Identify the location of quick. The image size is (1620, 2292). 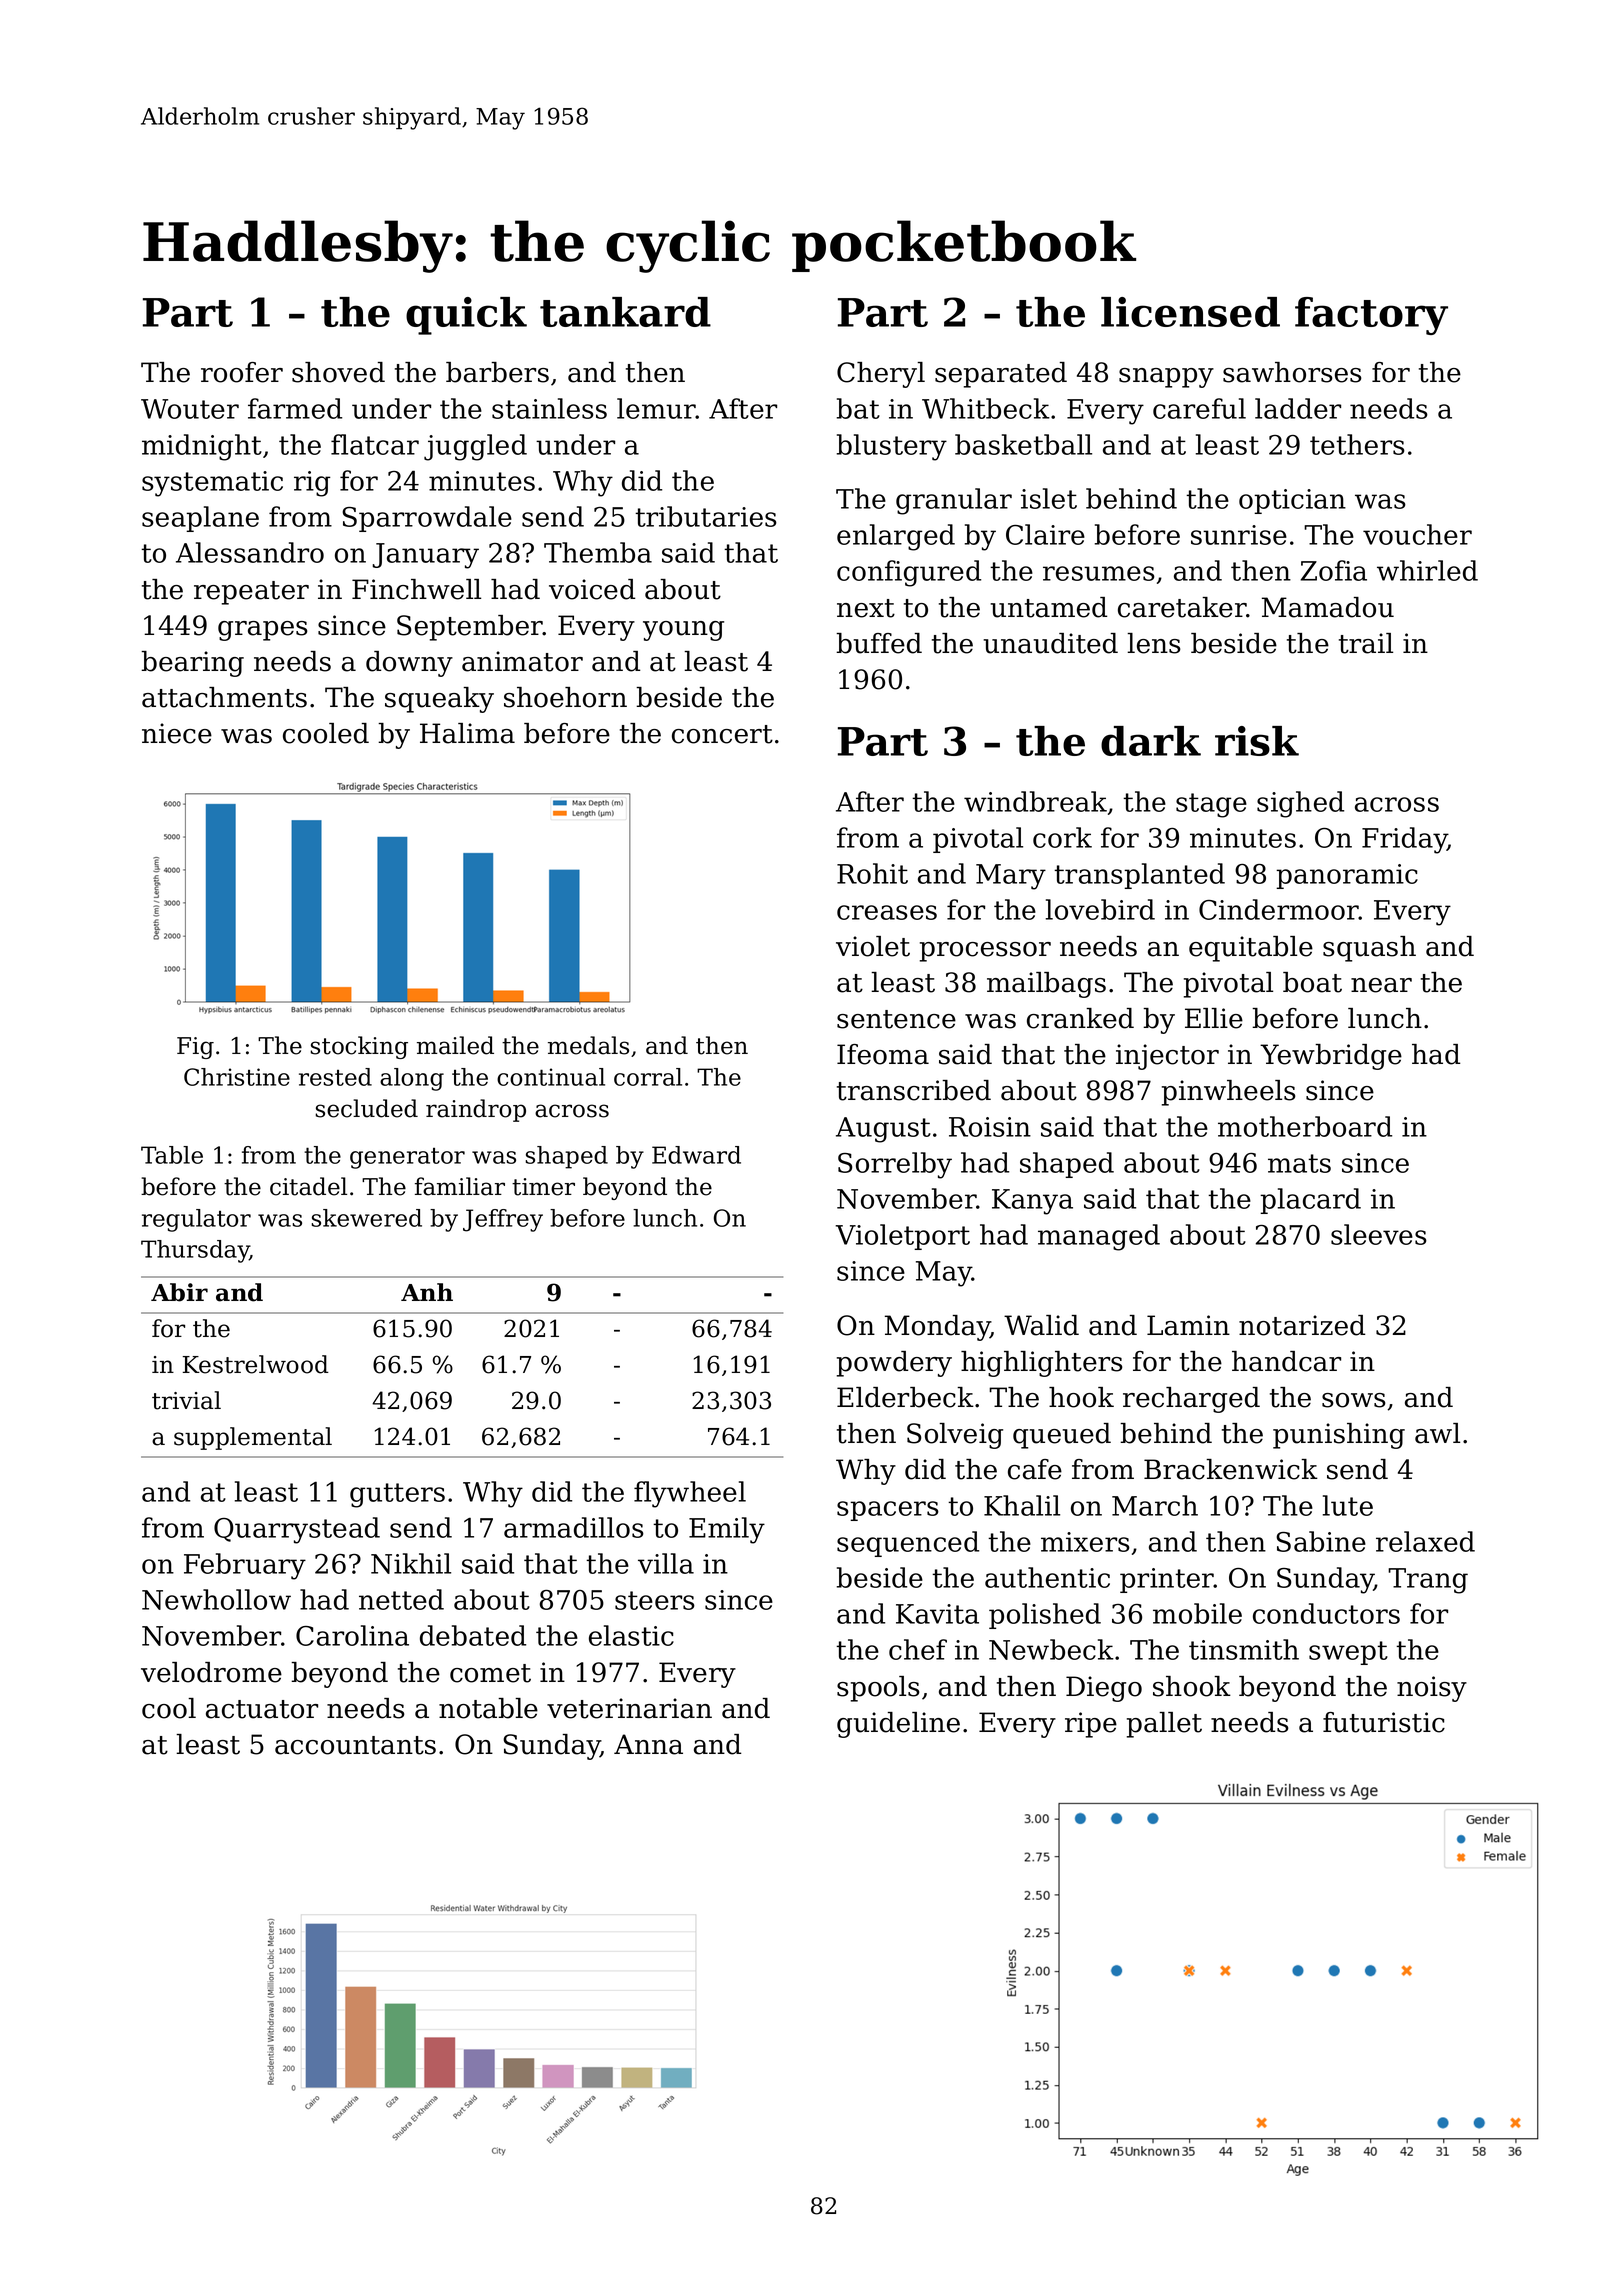
(466, 316).
